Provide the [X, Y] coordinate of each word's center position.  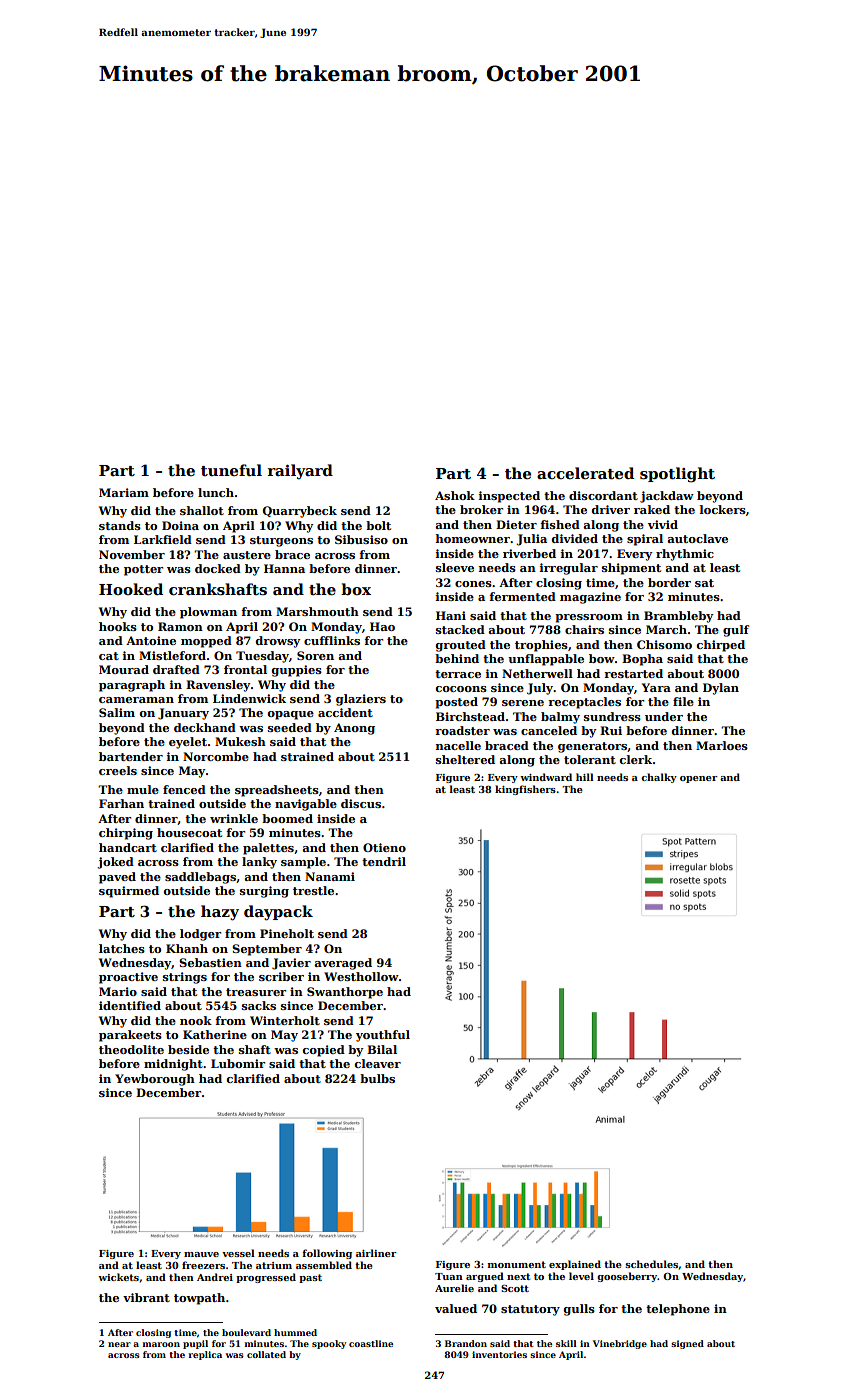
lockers [723, 509]
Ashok [455, 495]
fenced [184, 789]
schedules [651, 1264]
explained [575, 1265]
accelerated [585, 473]
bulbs [377, 1078]
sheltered [465, 759]
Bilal [382, 1049]
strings [185, 978]
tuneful [231, 470]
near [119, 1344]
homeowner [472, 538]
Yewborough [155, 1080]
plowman [208, 613]
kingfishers [525, 790]
